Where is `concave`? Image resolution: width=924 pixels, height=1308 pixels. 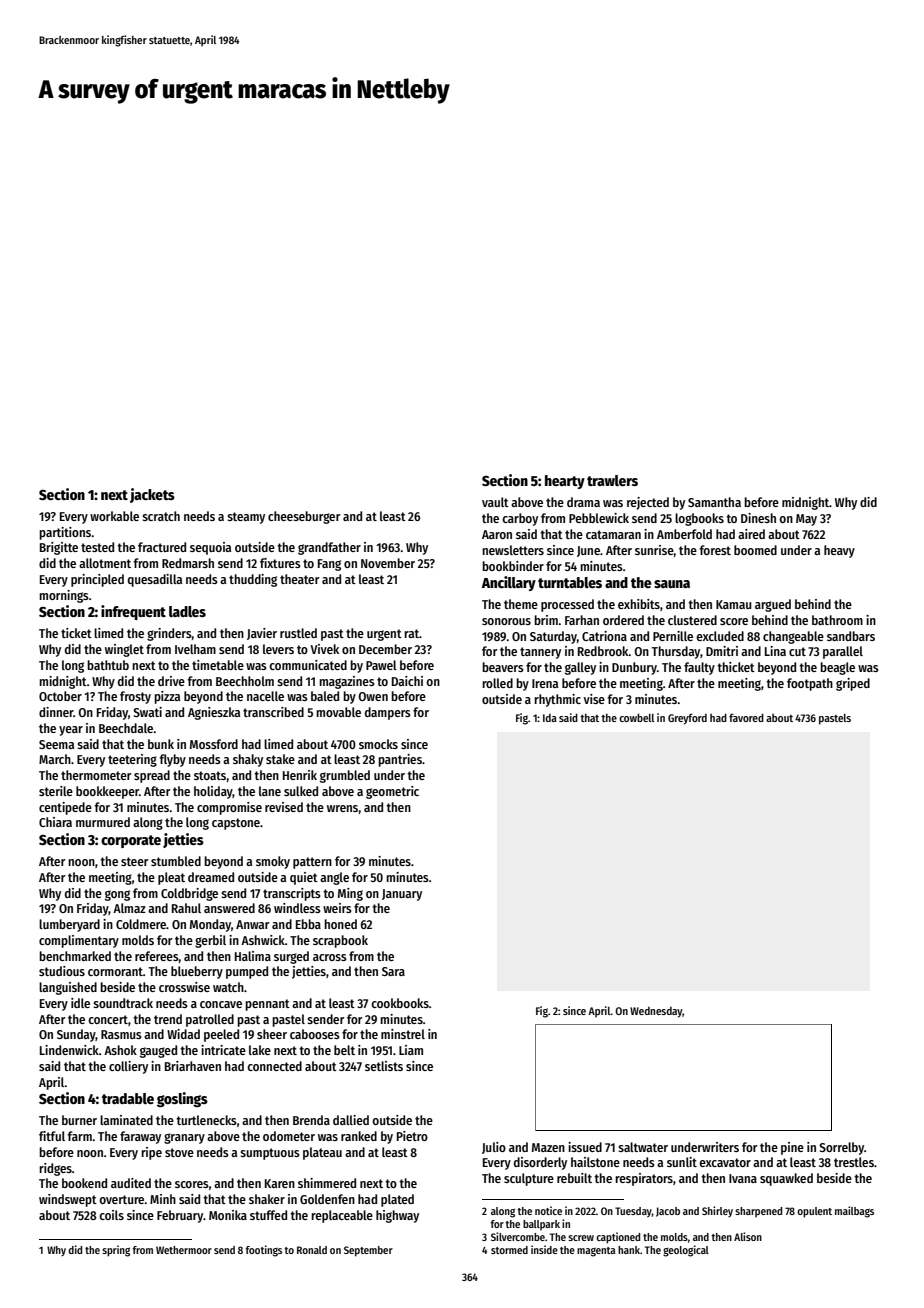
concave is located at coordinates (221, 1004).
